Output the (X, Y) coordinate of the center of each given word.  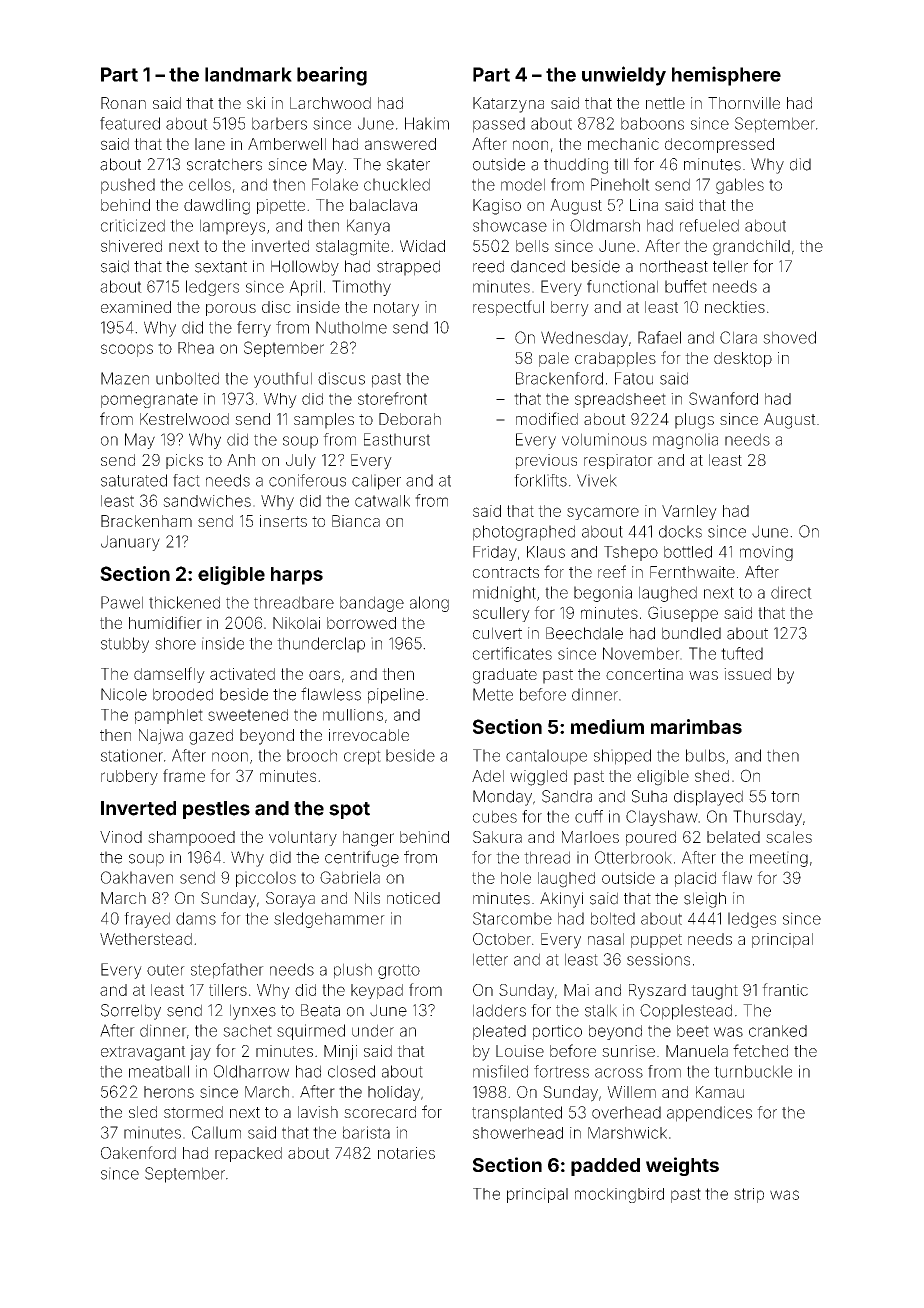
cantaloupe (546, 757)
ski (256, 103)
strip (749, 1195)
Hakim (427, 123)
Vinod (121, 837)
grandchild (751, 248)
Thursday (767, 818)
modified (547, 418)
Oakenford (138, 1152)
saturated (134, 480)
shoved (789, 337)
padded (605, 1167)
